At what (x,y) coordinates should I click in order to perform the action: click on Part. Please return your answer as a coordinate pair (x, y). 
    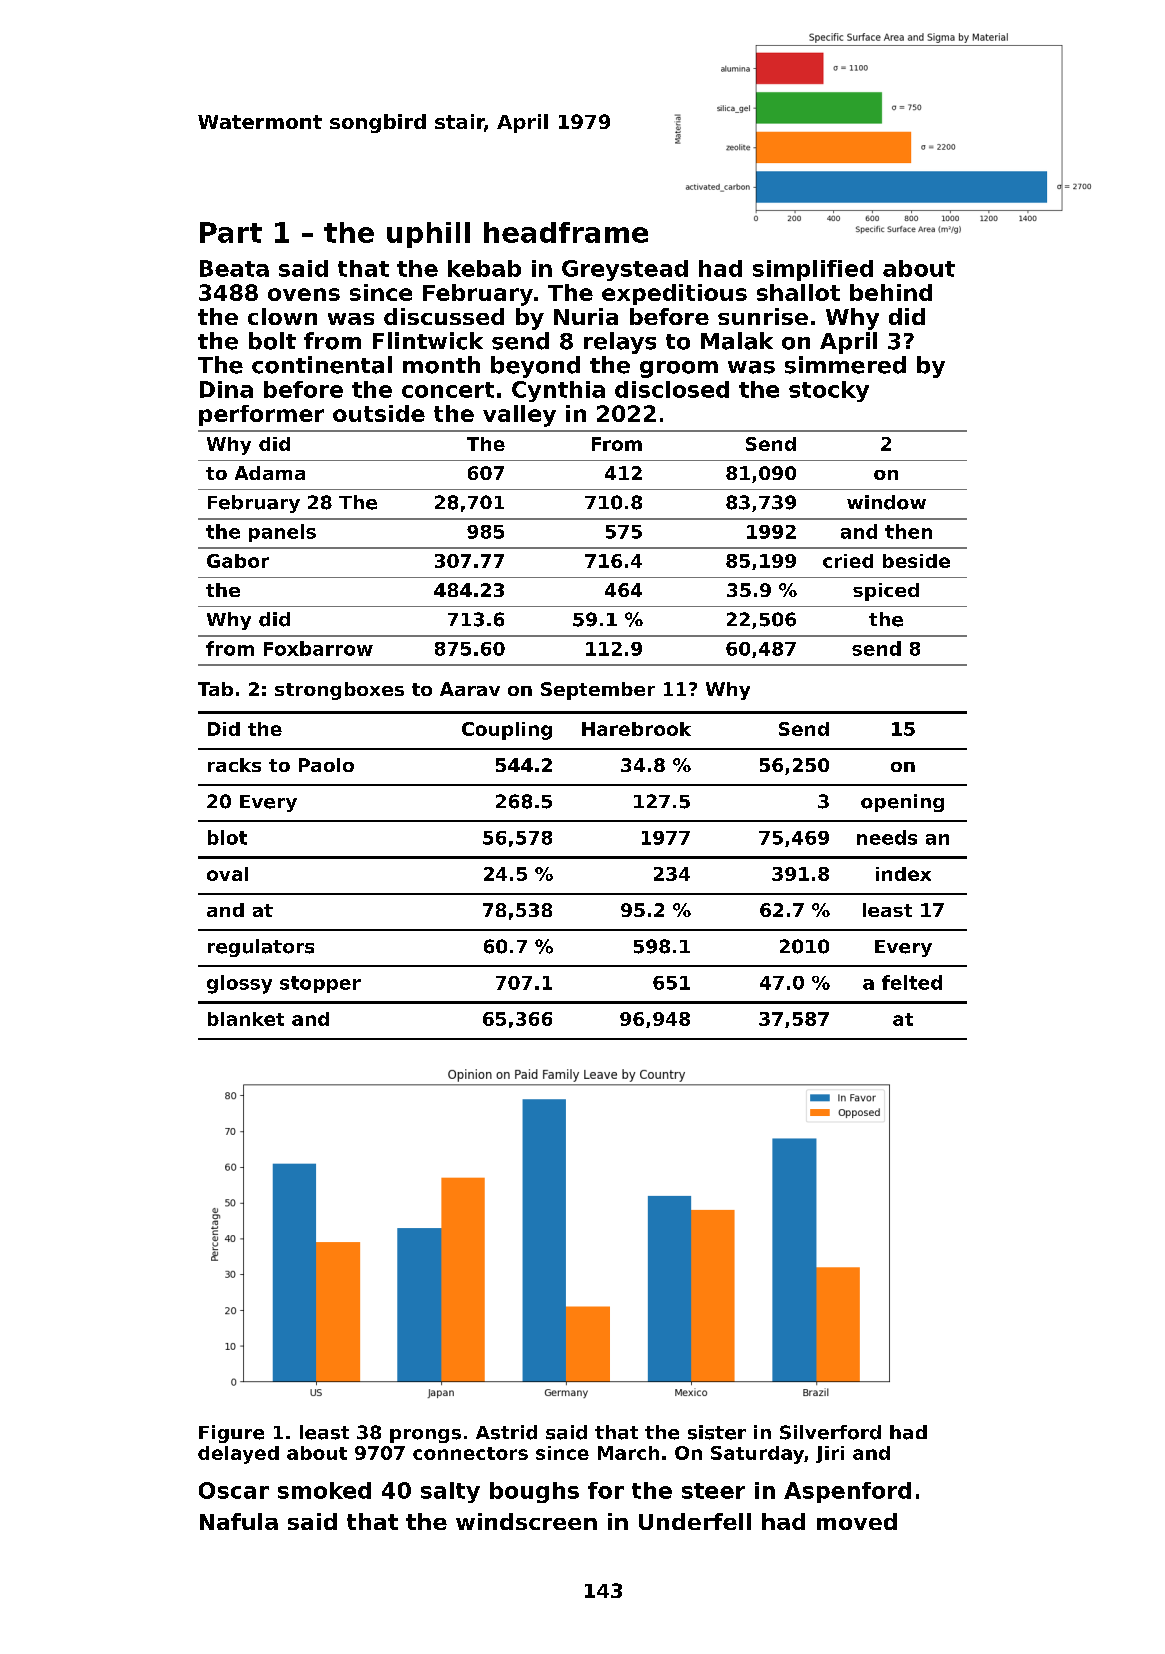
    Looking at the image, I should click on (231, 232).
